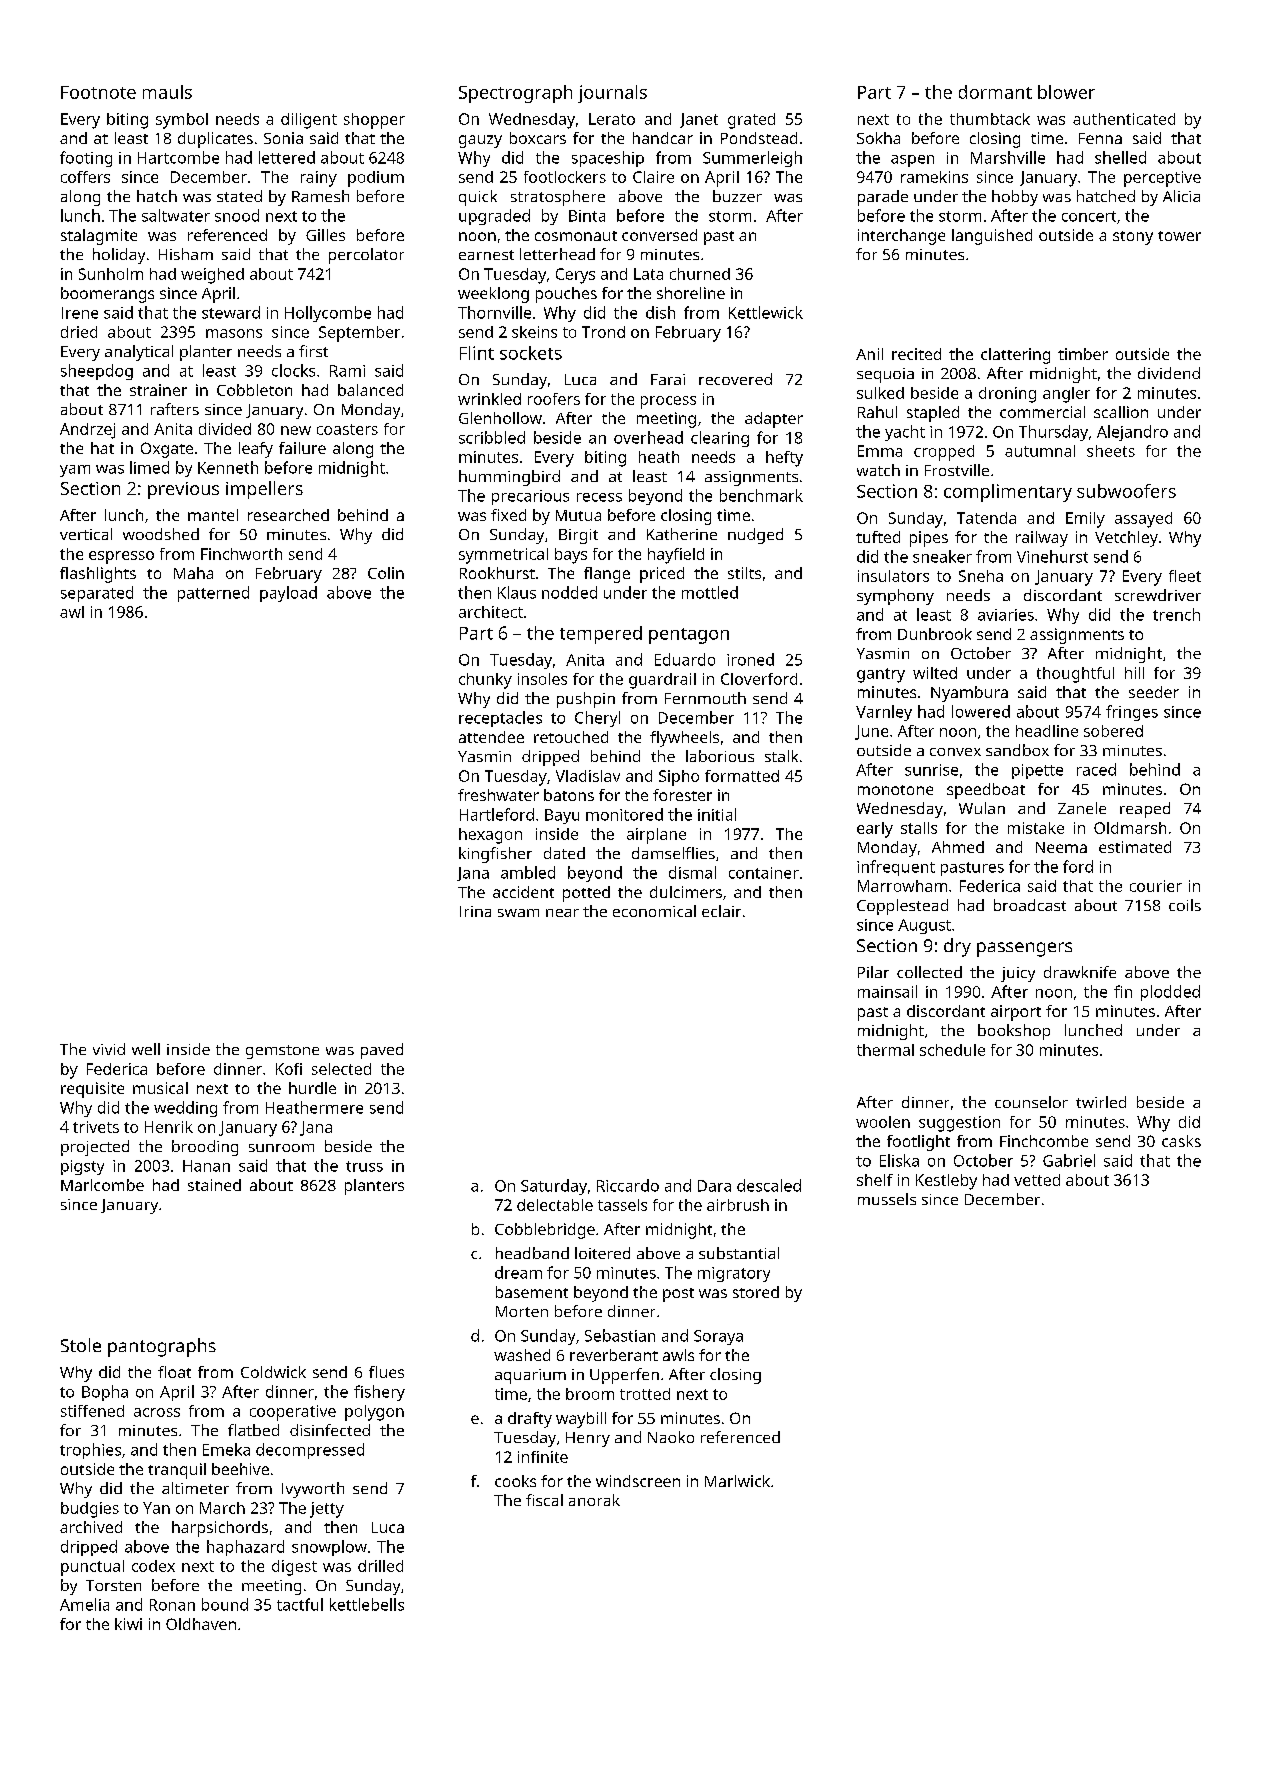 The image size is (1261, 1783). I want to click on reverberant, so click(614, 1355).
